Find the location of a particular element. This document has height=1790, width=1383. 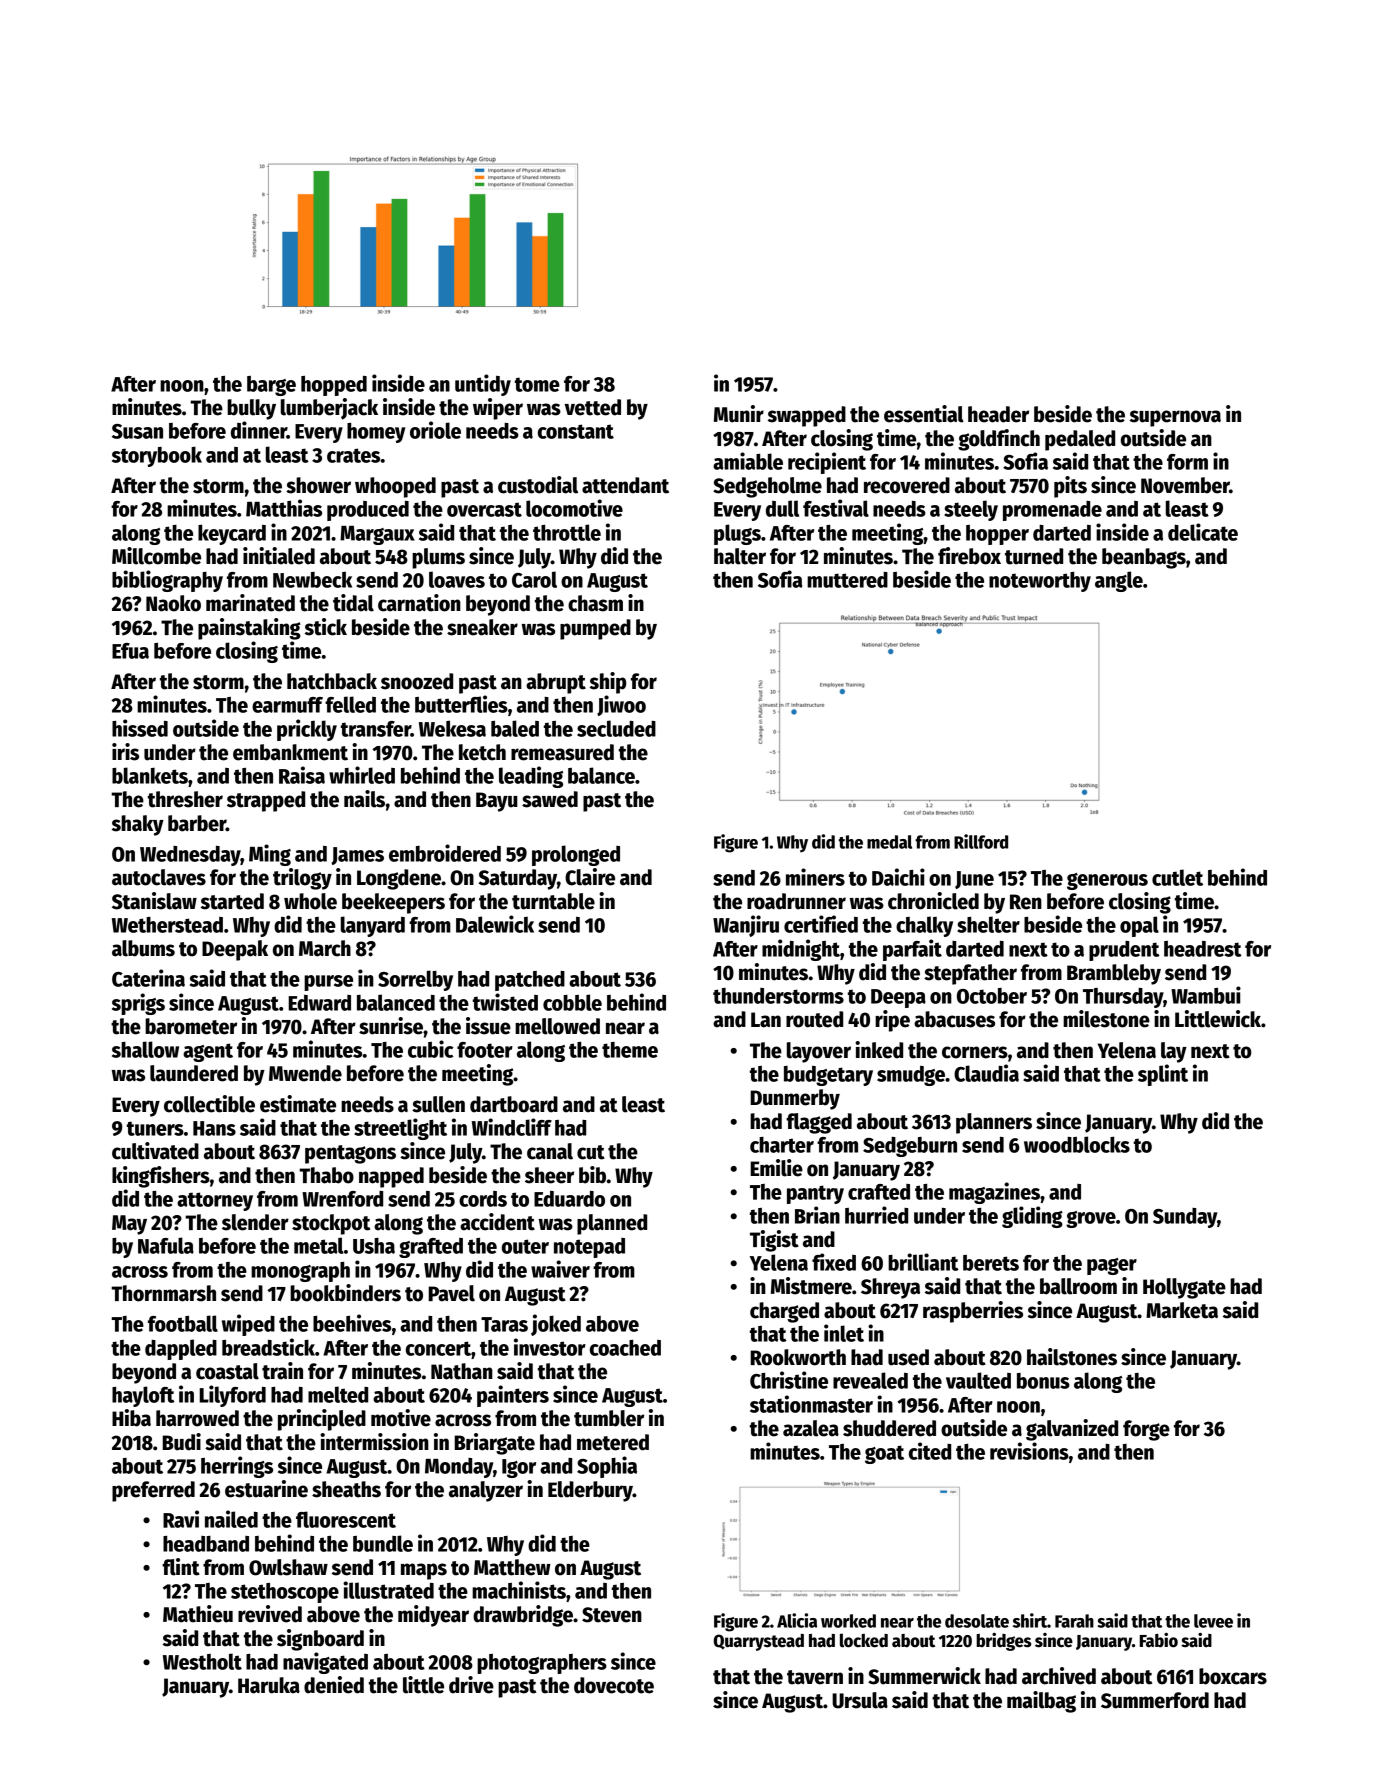

embankment is located at coordinates (290, 752).
